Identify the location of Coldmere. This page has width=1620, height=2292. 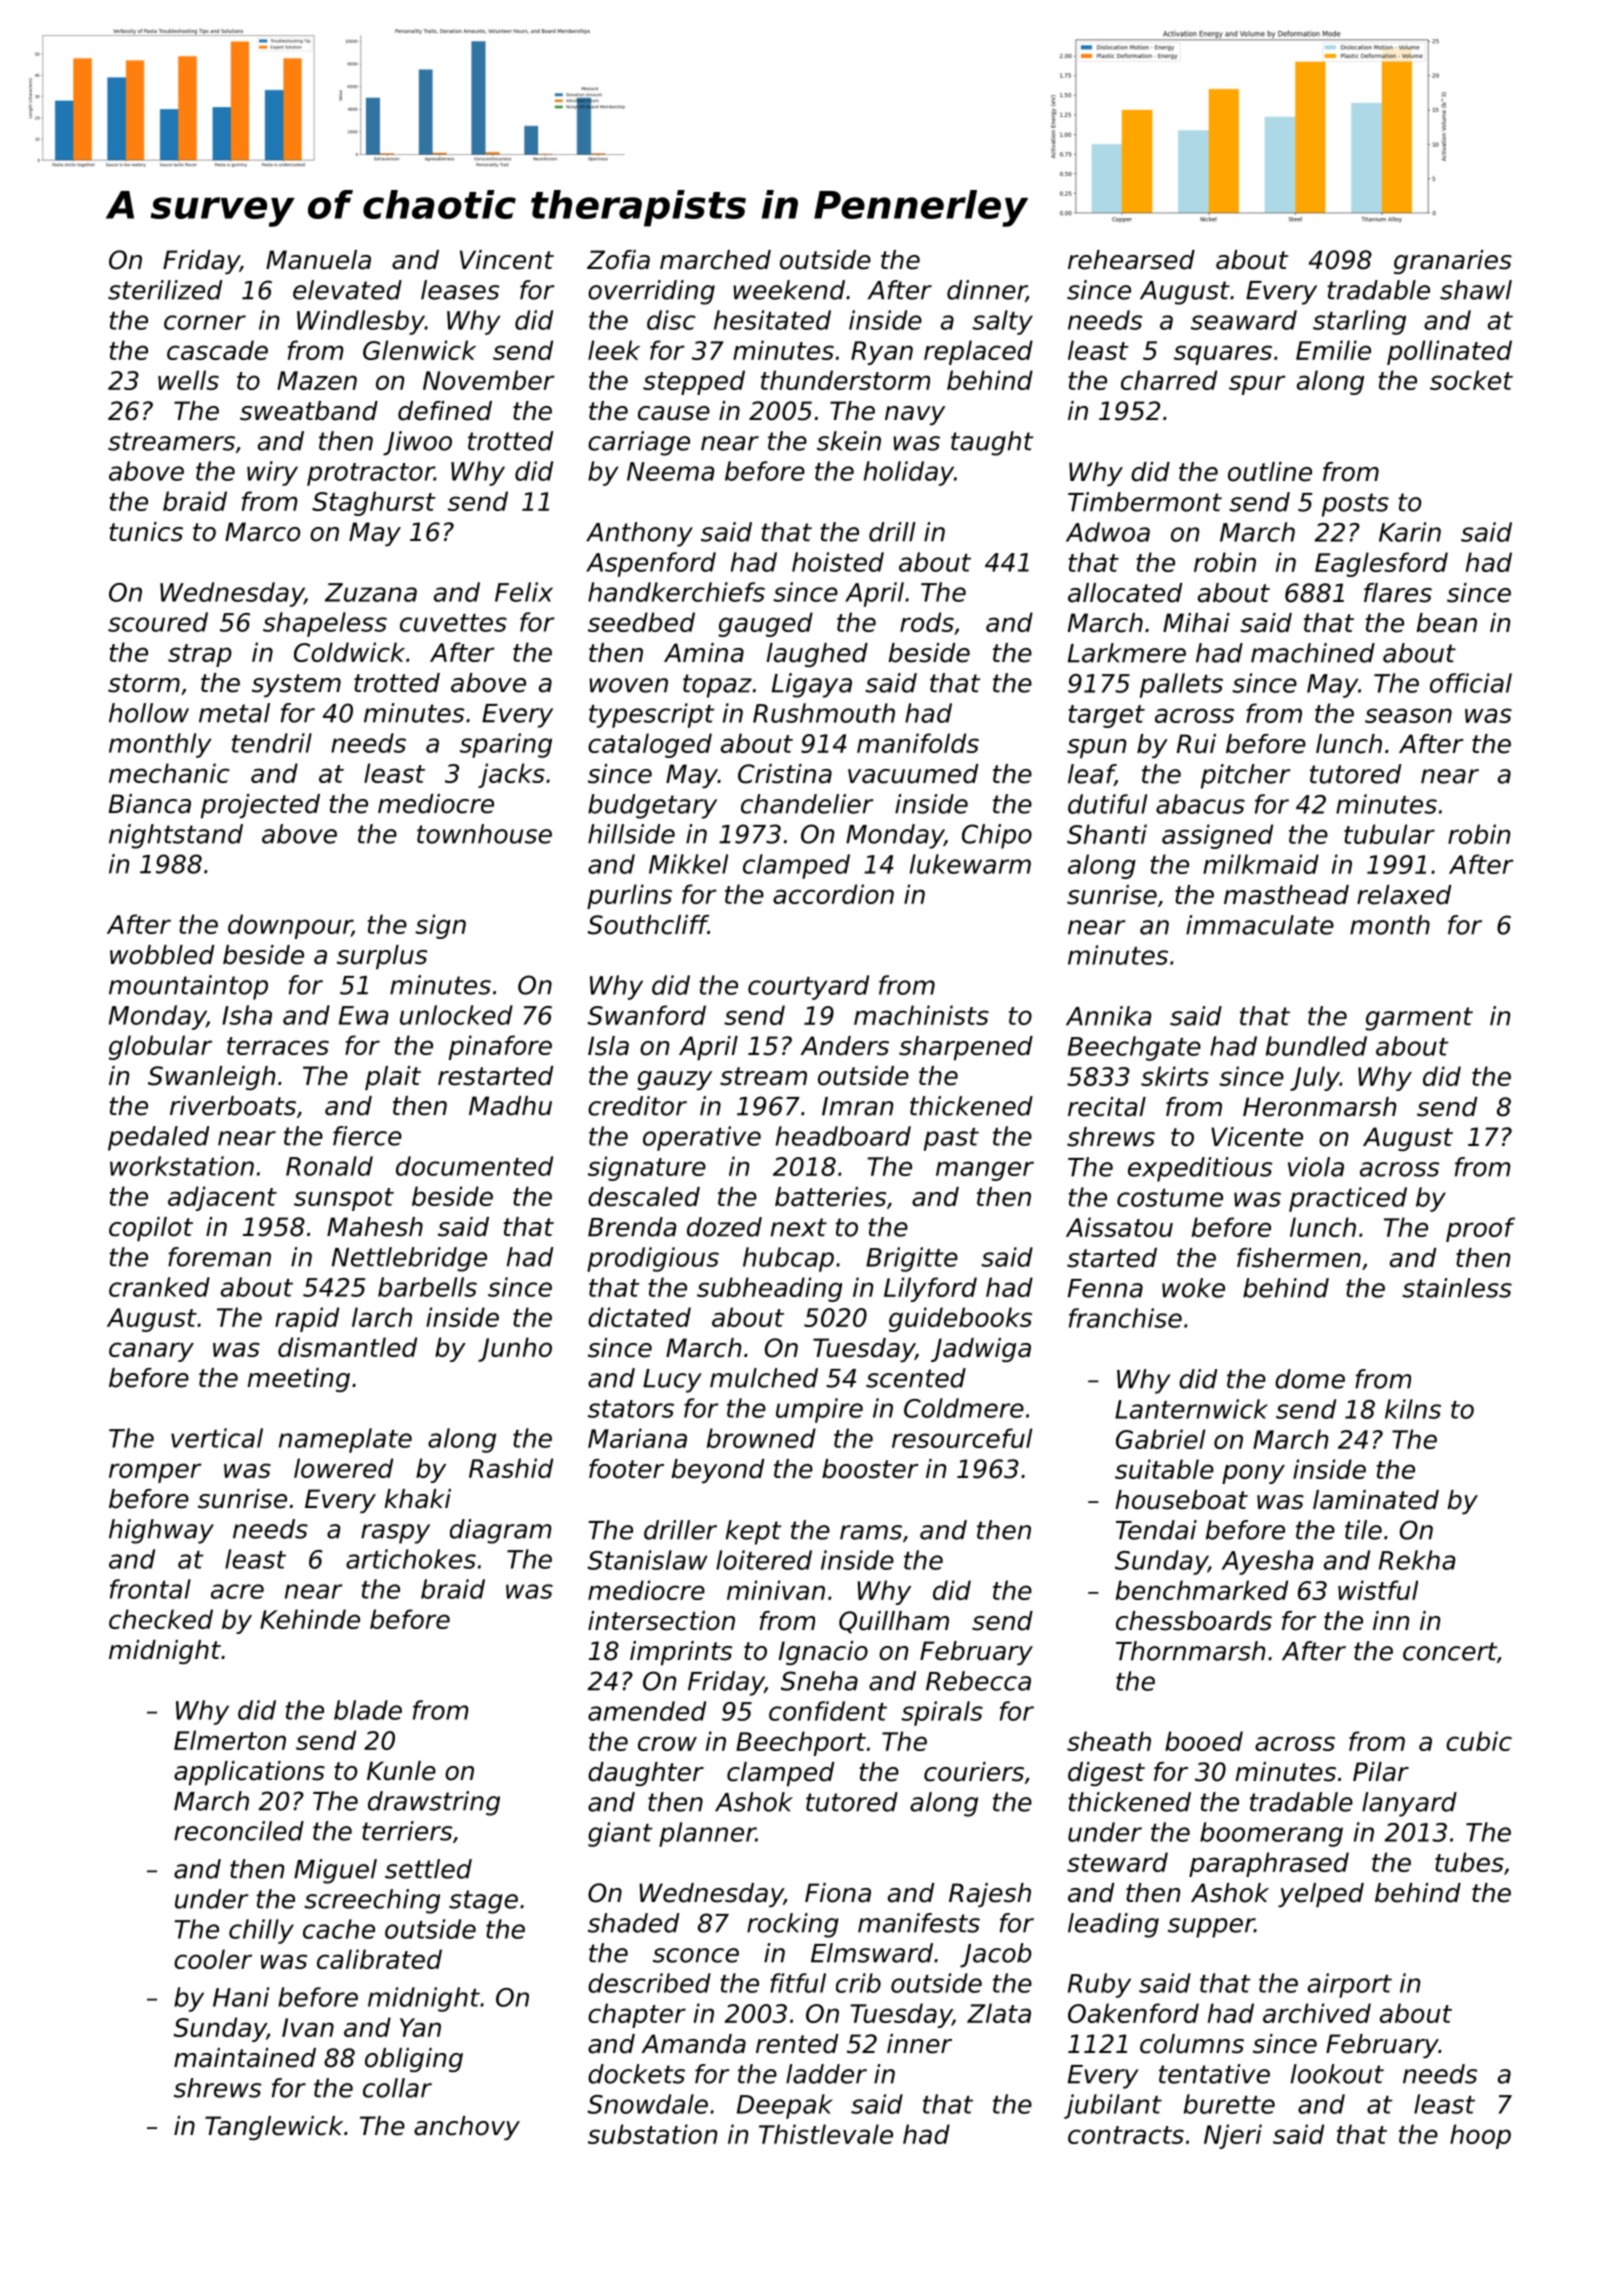
(964, 1408).
